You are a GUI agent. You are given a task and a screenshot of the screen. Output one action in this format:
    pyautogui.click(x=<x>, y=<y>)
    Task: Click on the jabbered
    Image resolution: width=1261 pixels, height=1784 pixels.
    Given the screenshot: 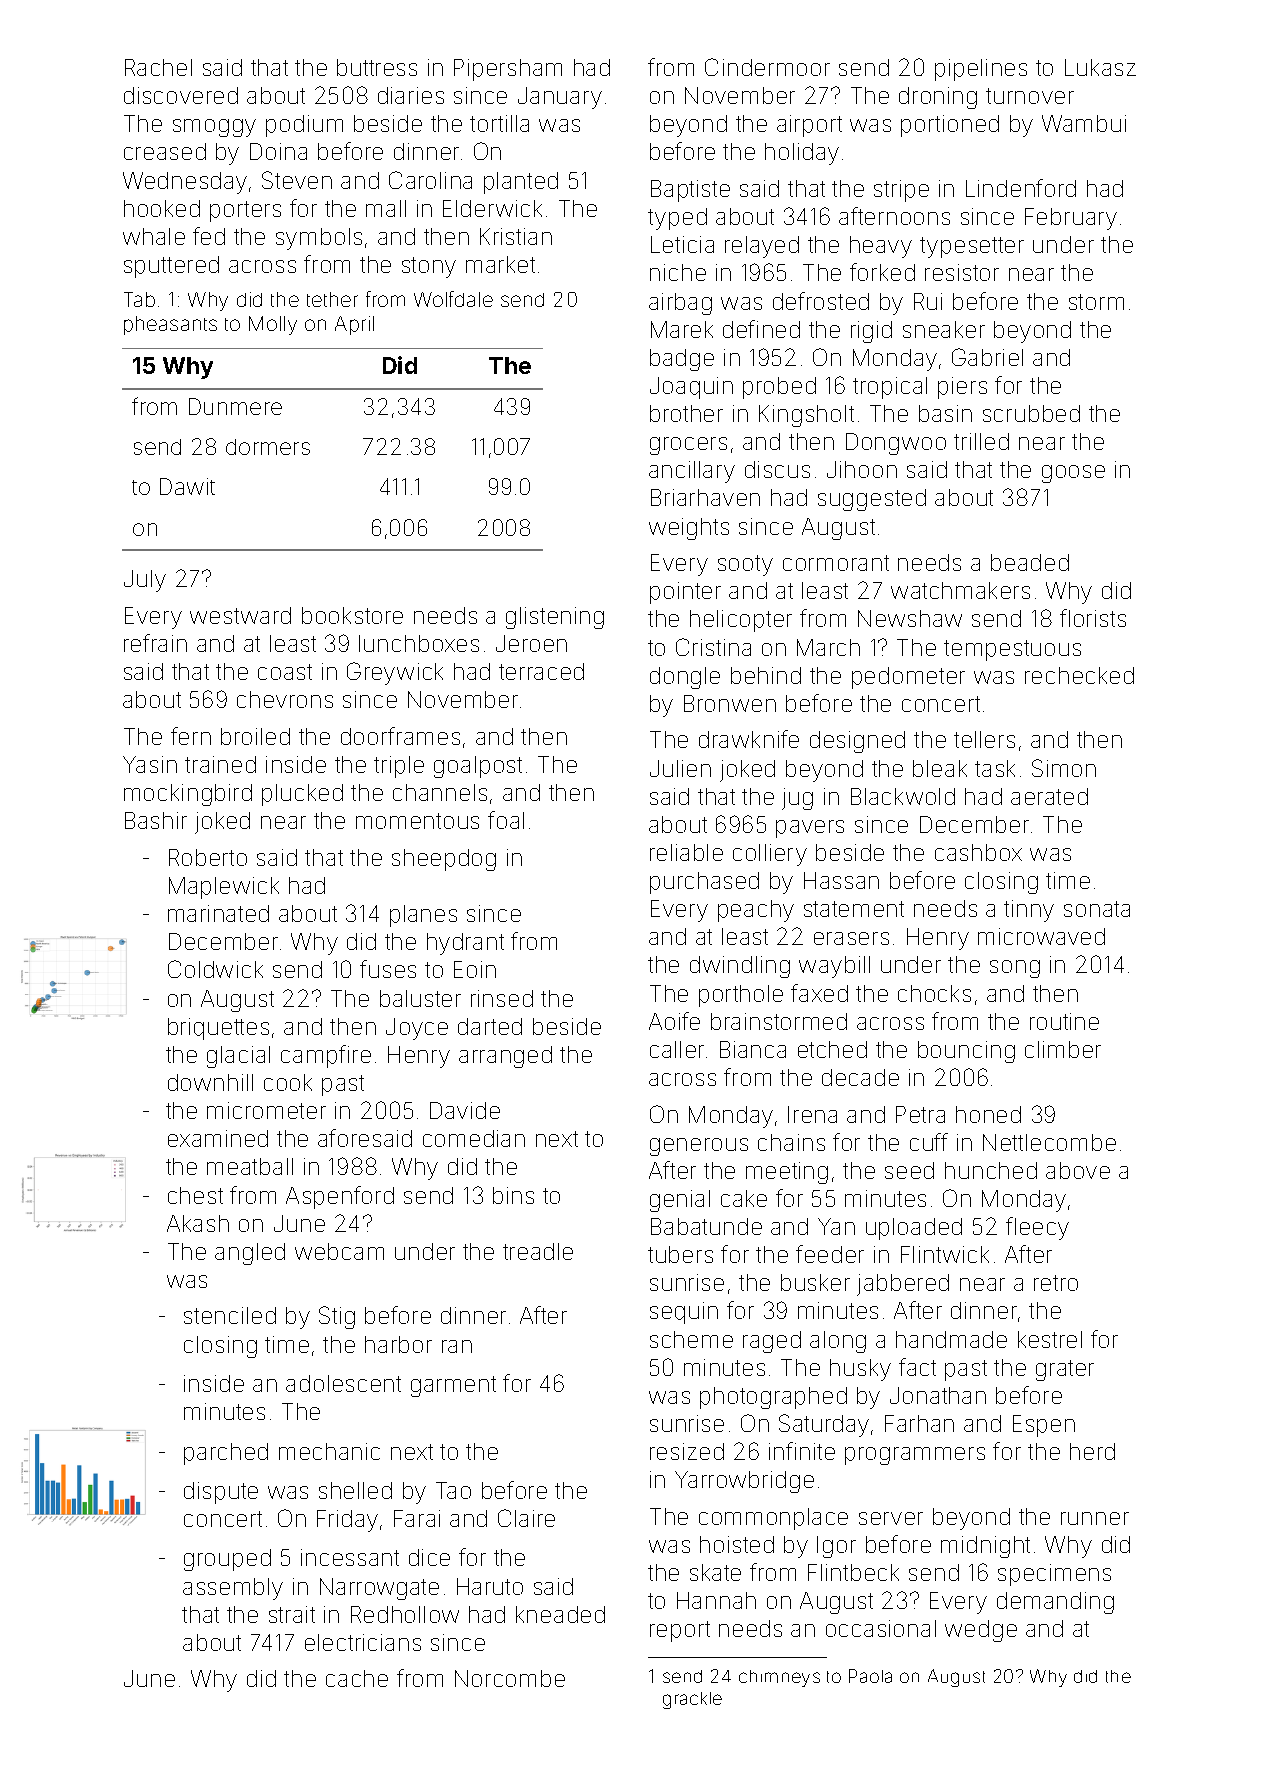 What is the action you would take?
    pyautogui.click(x=903, y=1285)
